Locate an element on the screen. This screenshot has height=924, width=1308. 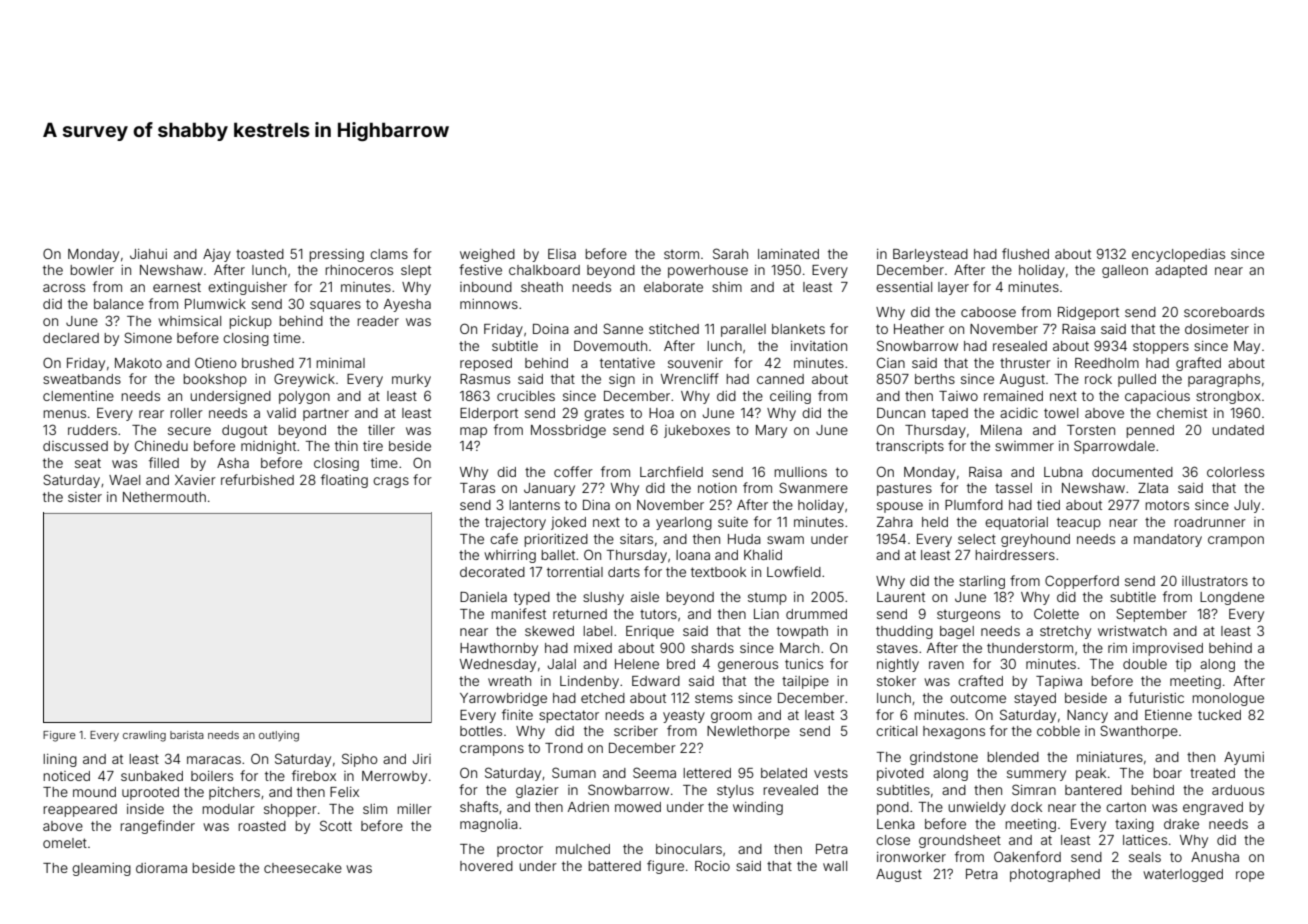
sister is located at coordinates (85, 497).
